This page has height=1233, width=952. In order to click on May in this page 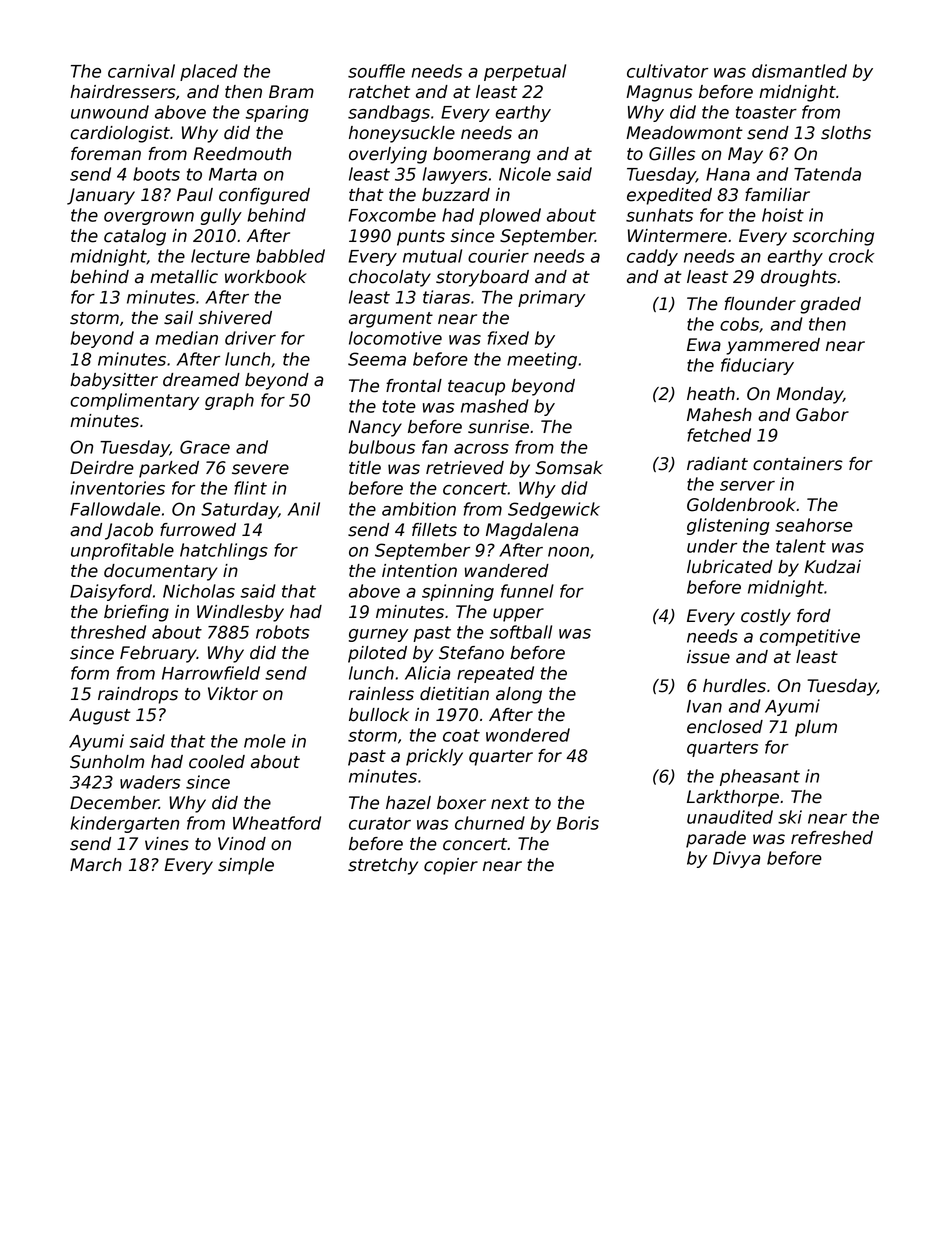, I will do `click(745, 155)`.
